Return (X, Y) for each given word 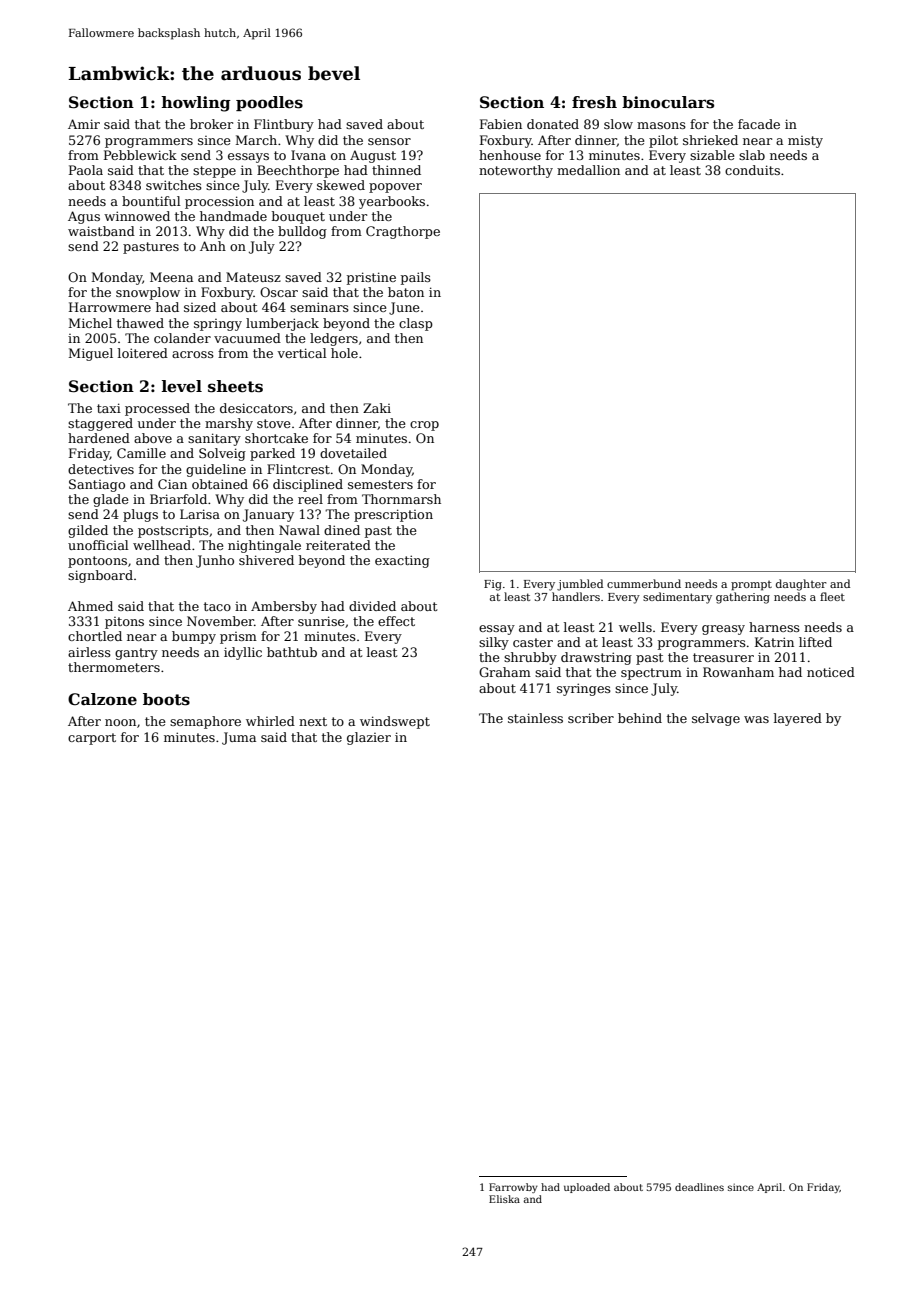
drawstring (596, 658)
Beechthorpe (298, 171)
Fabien (501, 124)
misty (805, 142)
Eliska (504, 1199)
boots (166, 699)
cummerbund (644, 583)
